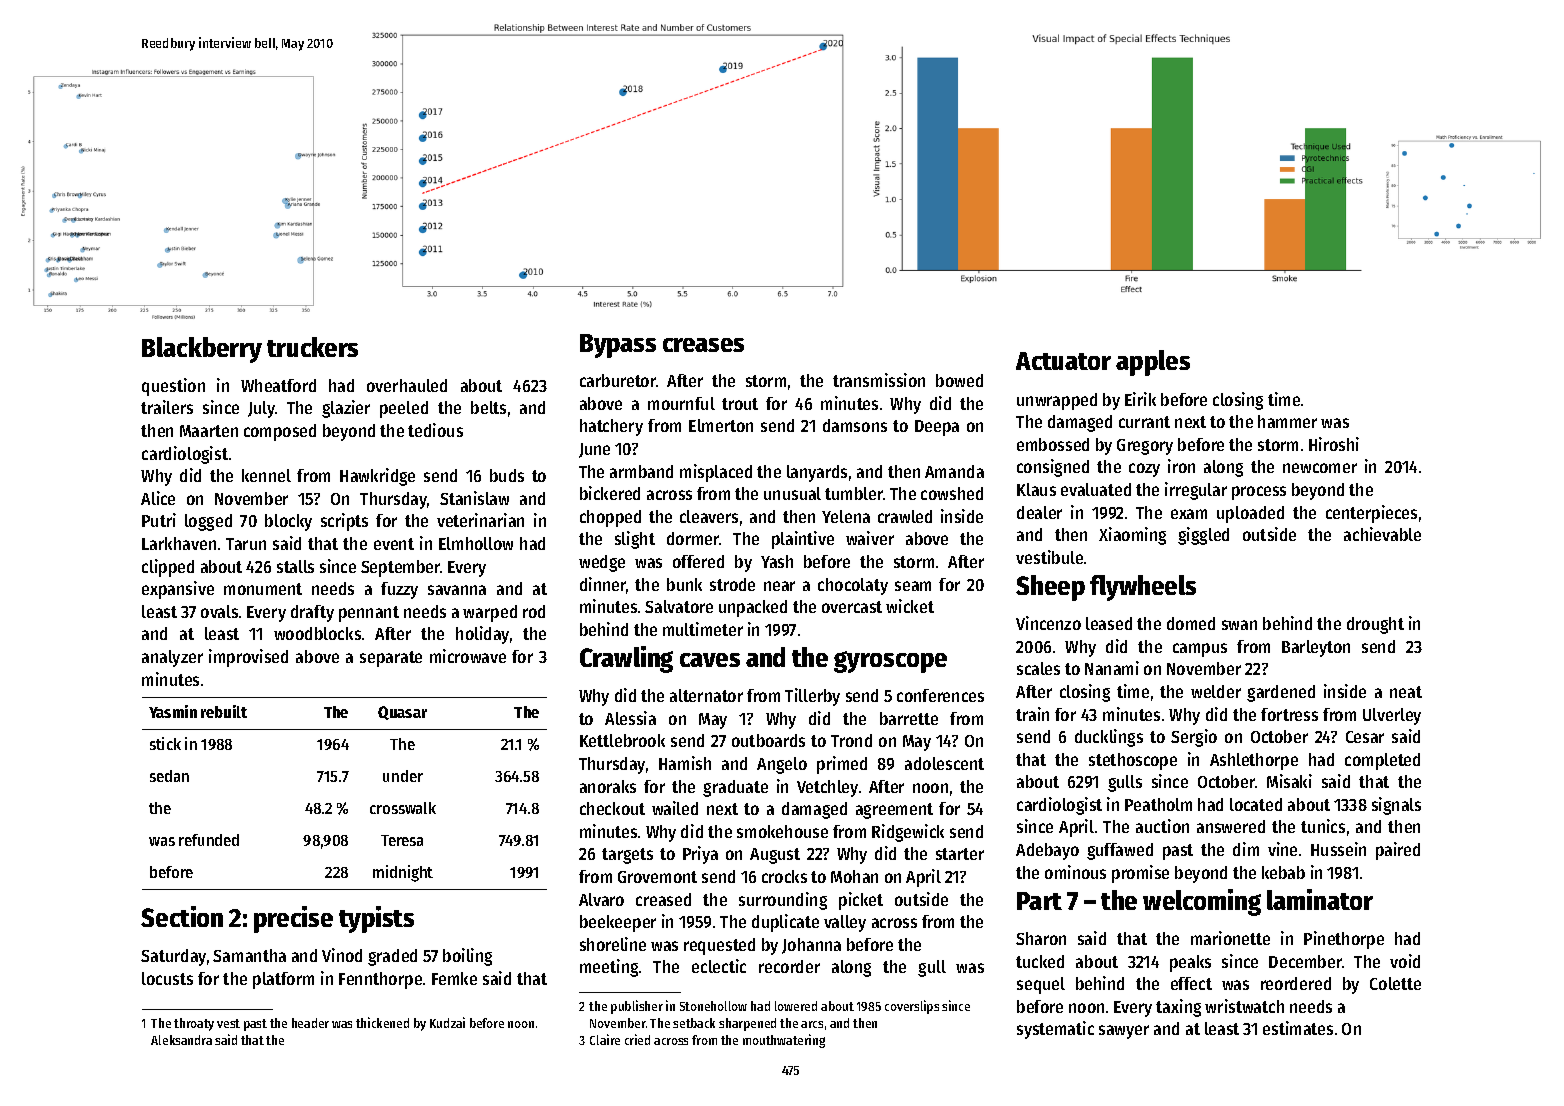  What do you see at coordinates (657, 877) in the screenshot?
I see `Grovemont` at bounding box center [657, 877].
